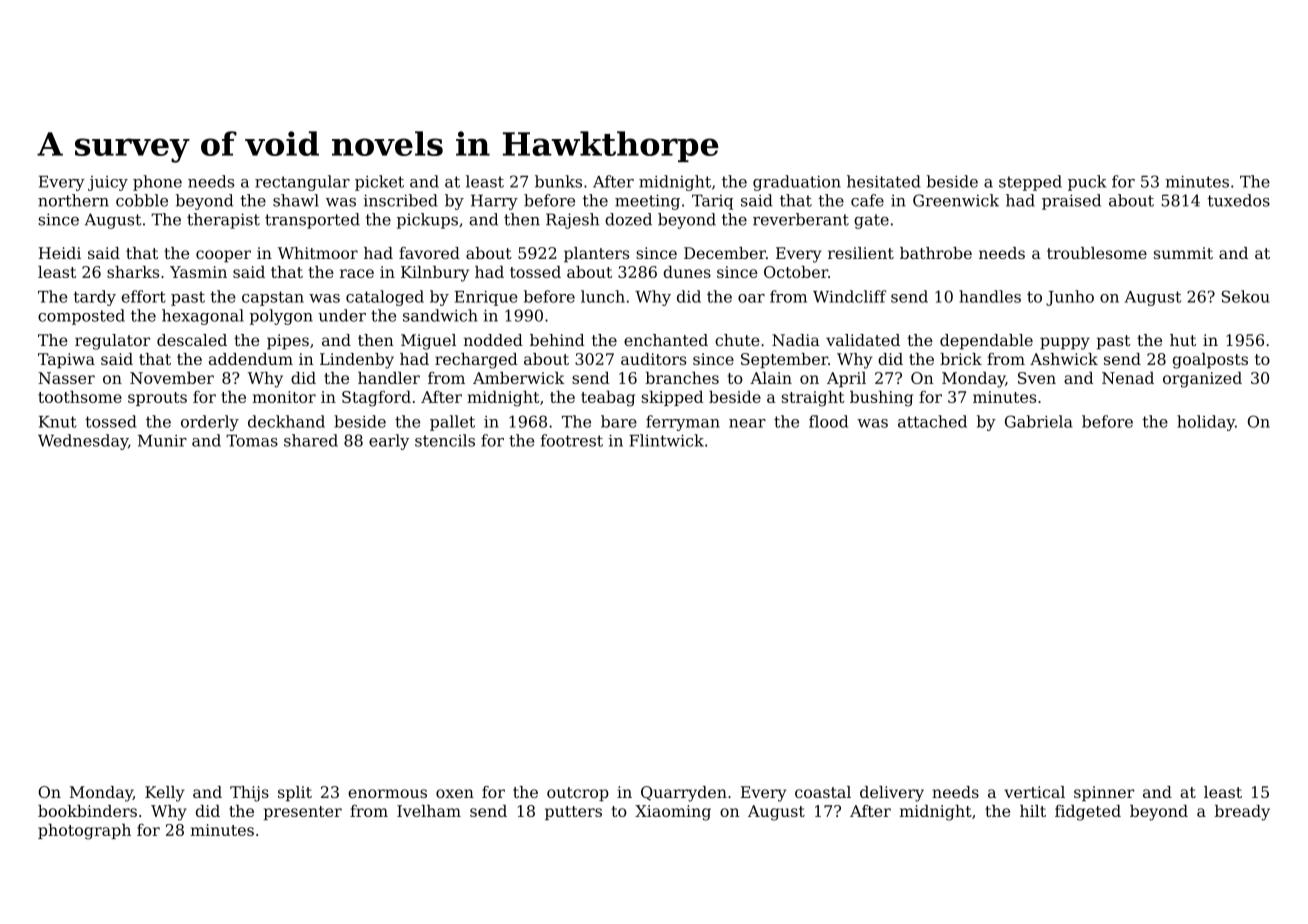 The height and width of the document is (924, 1308). What do you see at coordinates (1104, 793) in the document?
I see `spinner` at bounding box center [1104, 793].
